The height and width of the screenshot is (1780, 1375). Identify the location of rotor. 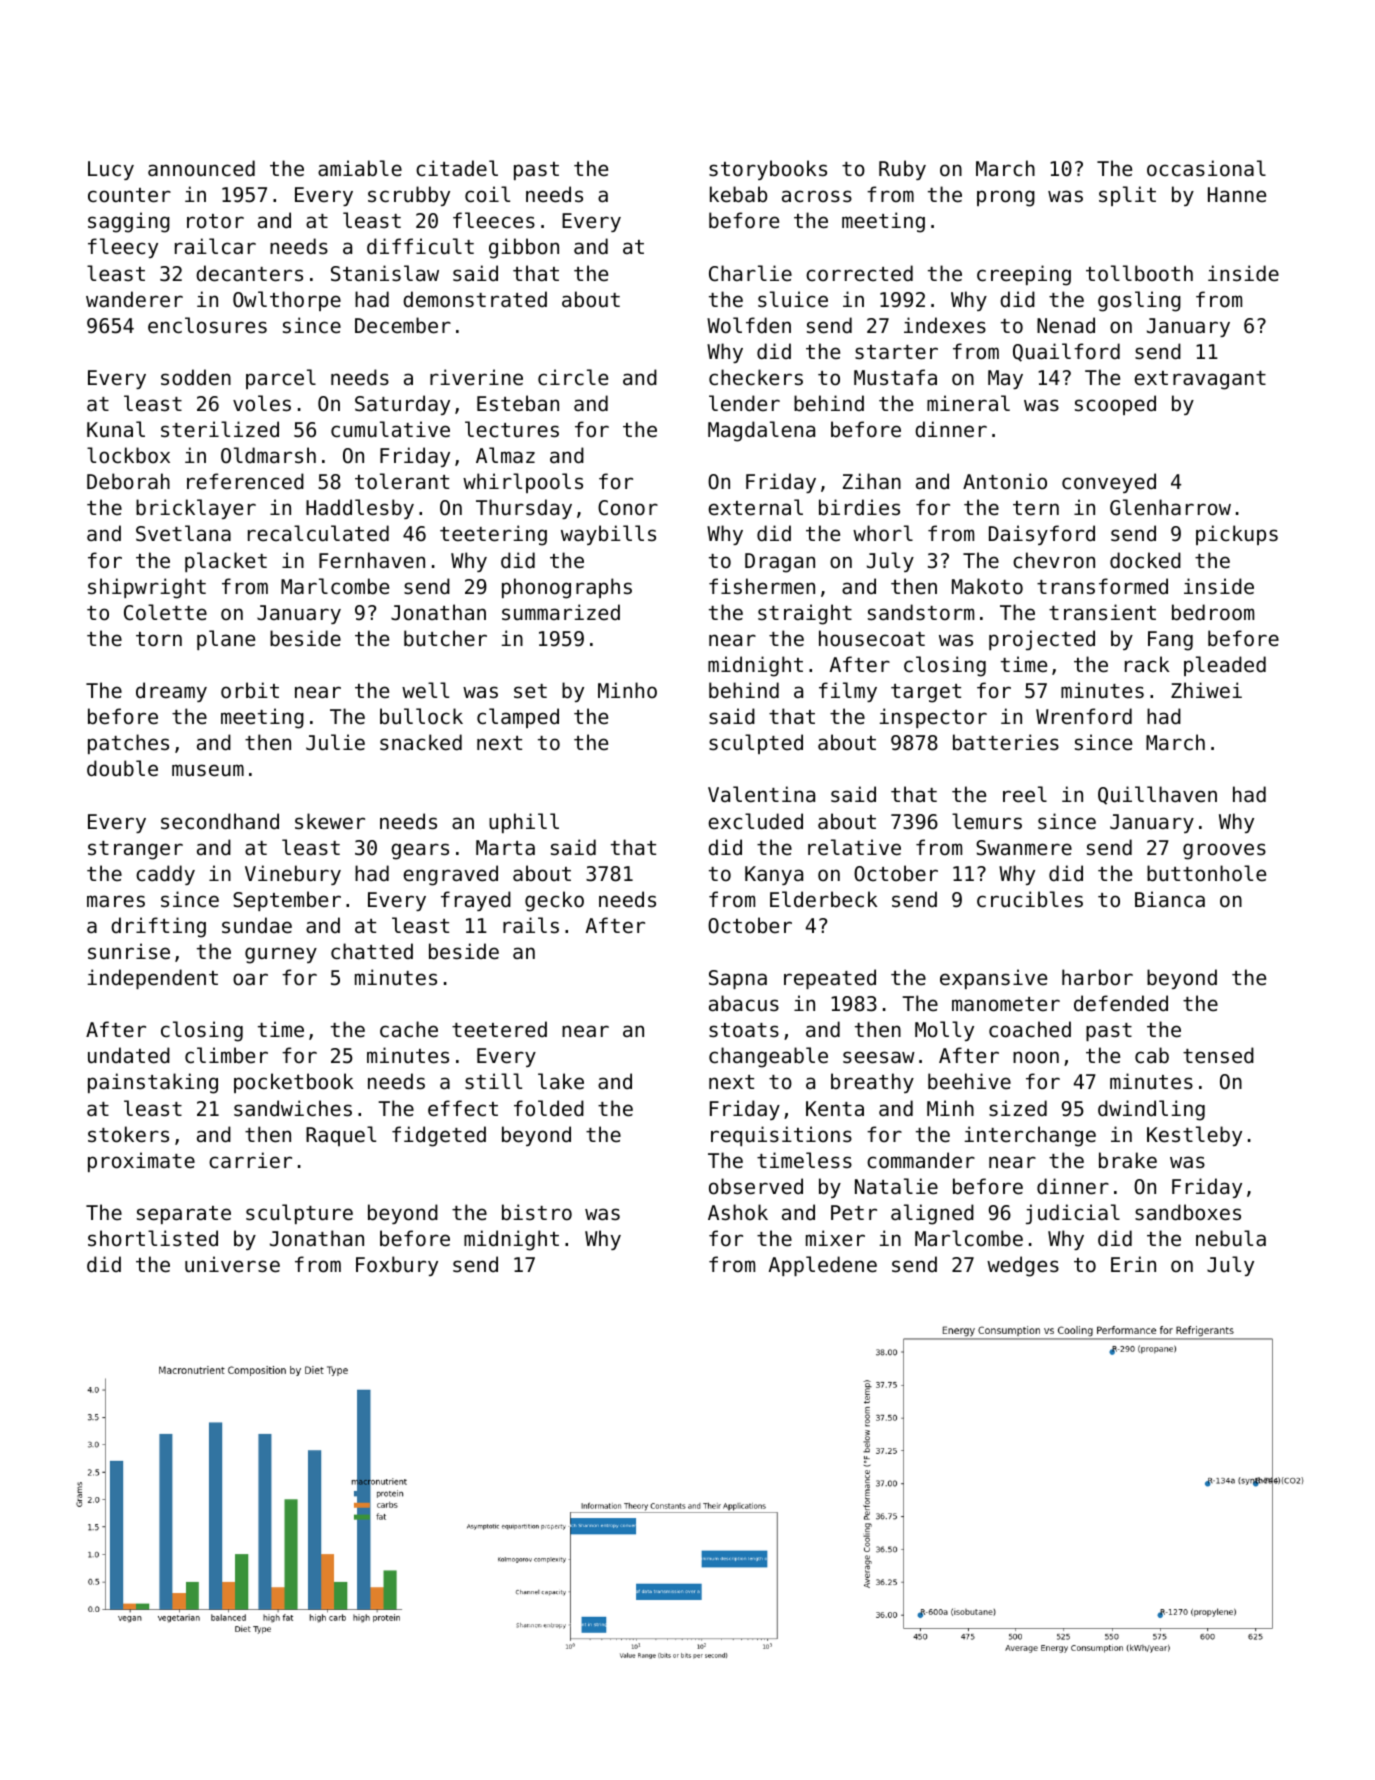
(215, 221).
